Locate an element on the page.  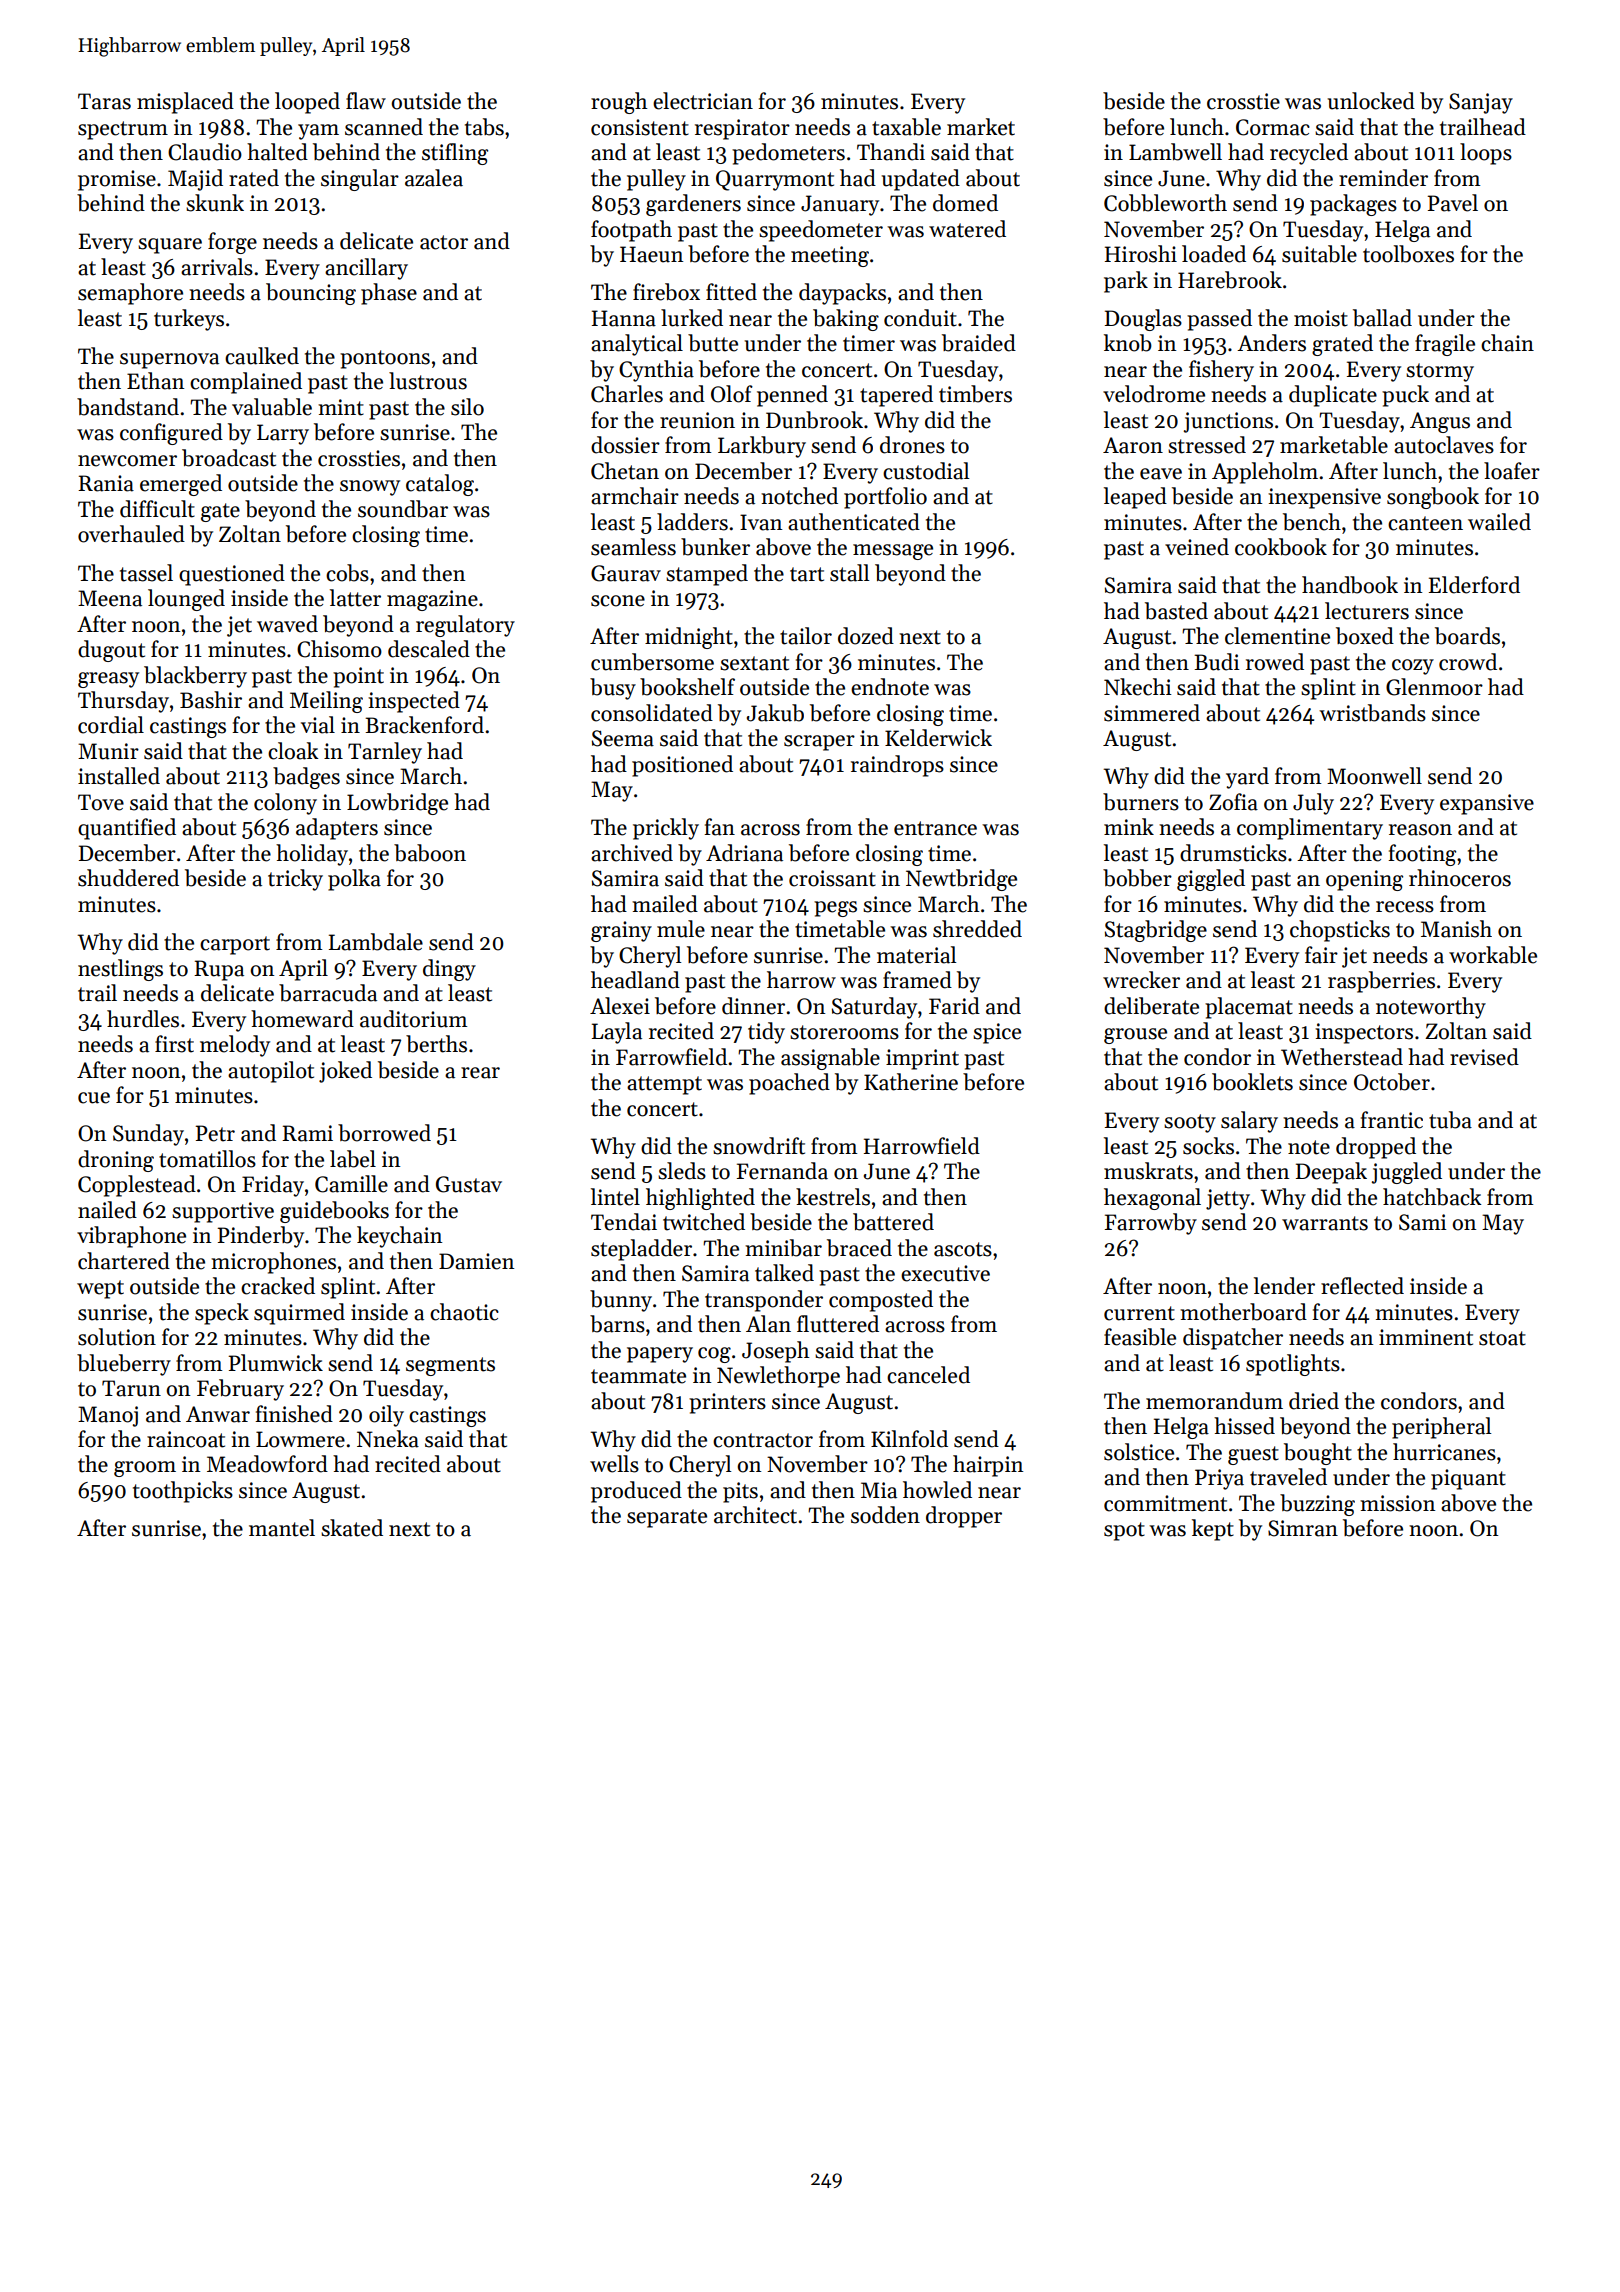
Taras is located at coordinates (104, 101).
